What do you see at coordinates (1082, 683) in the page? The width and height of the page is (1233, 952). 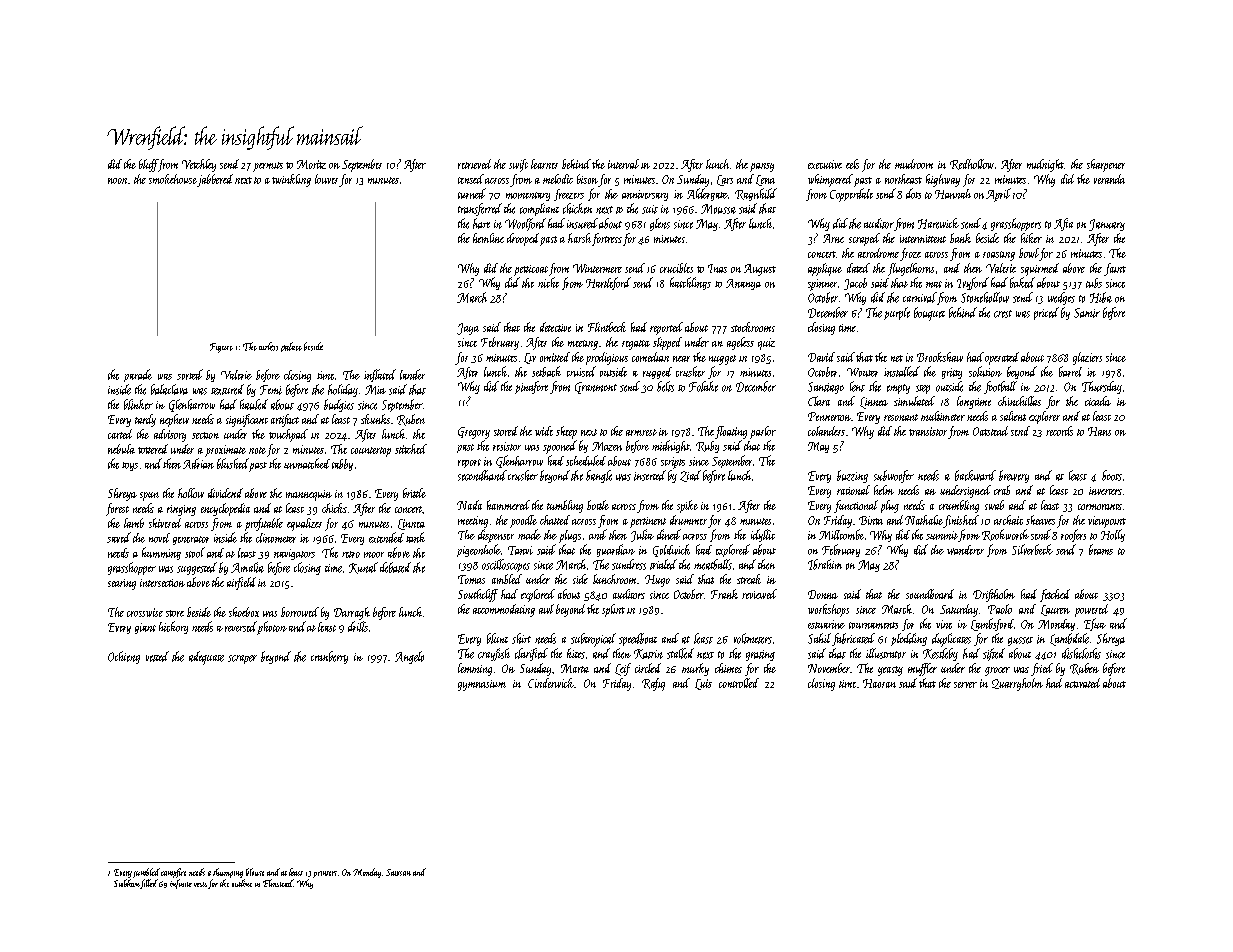 I see `activated` at bounding box center [1082, 683].
